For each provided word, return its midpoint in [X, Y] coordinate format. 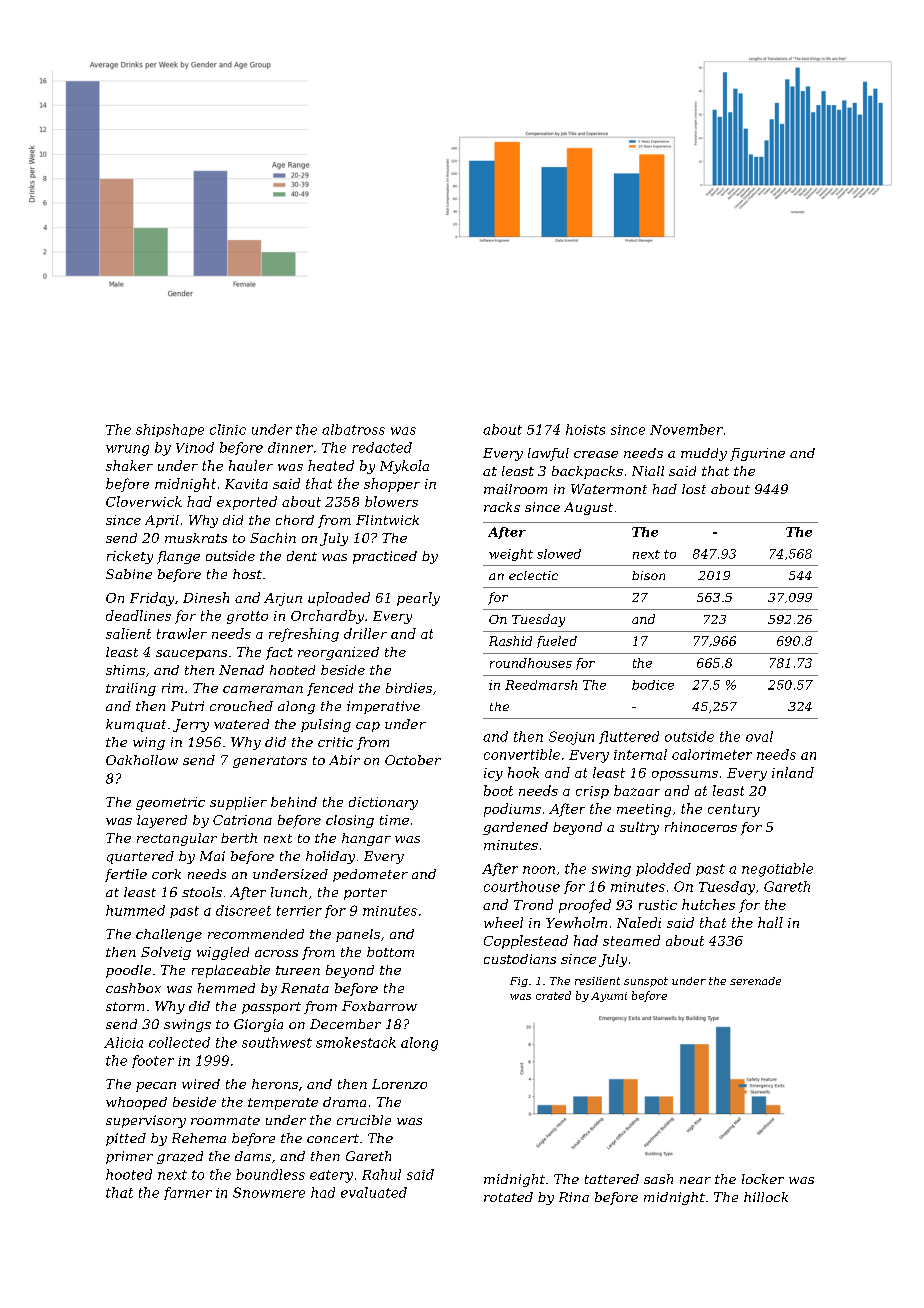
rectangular [177, 839]
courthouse [522, 886]
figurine [757, 454]
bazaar [637, 790]
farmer [188, 1193]
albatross [353, 429]
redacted [382, 447]
